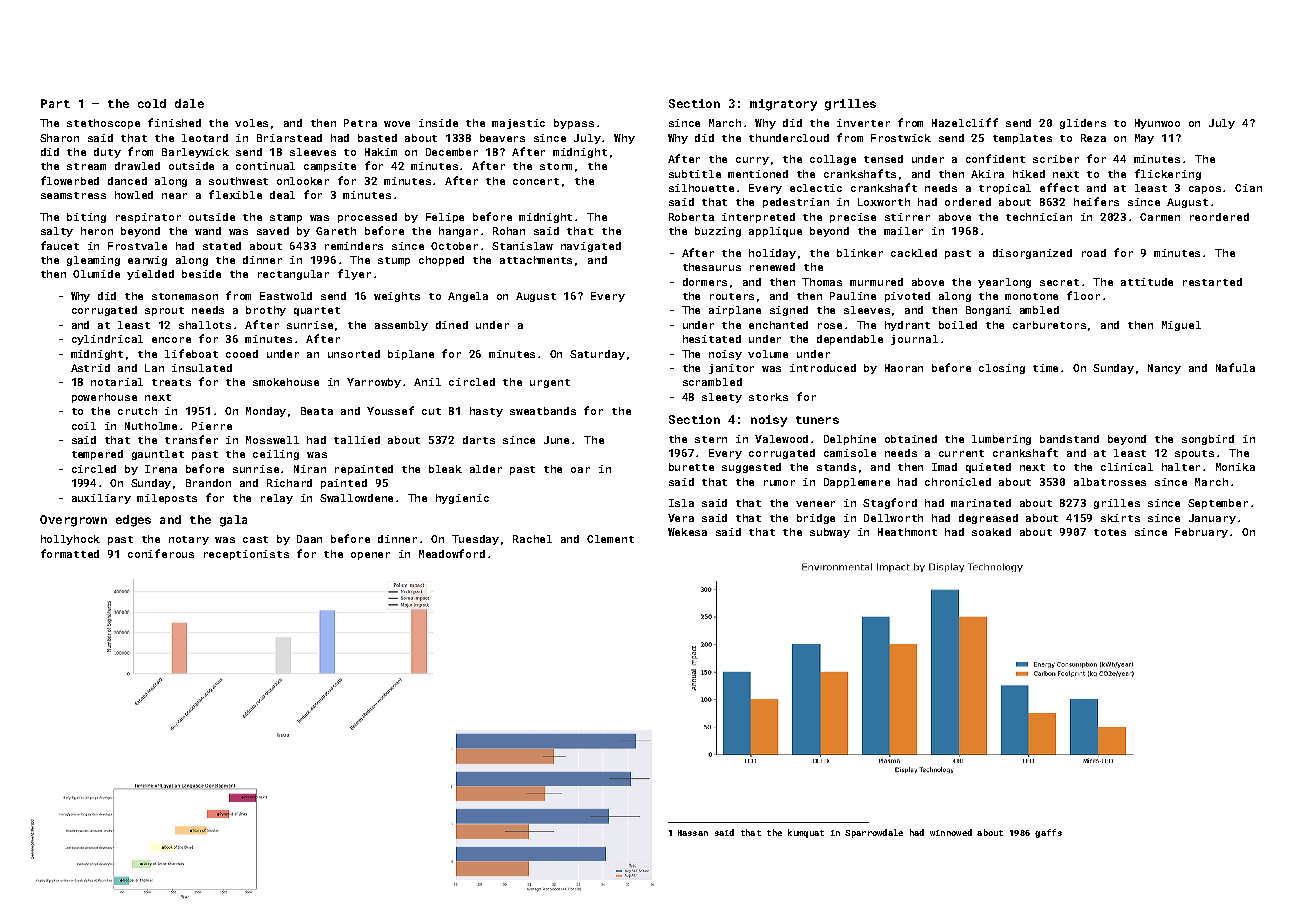 The height and width of the screenshot is (924, 1308). Describe the element at coordinates (1048, 833) in the screenshot. I see `gaffs` at that location.
